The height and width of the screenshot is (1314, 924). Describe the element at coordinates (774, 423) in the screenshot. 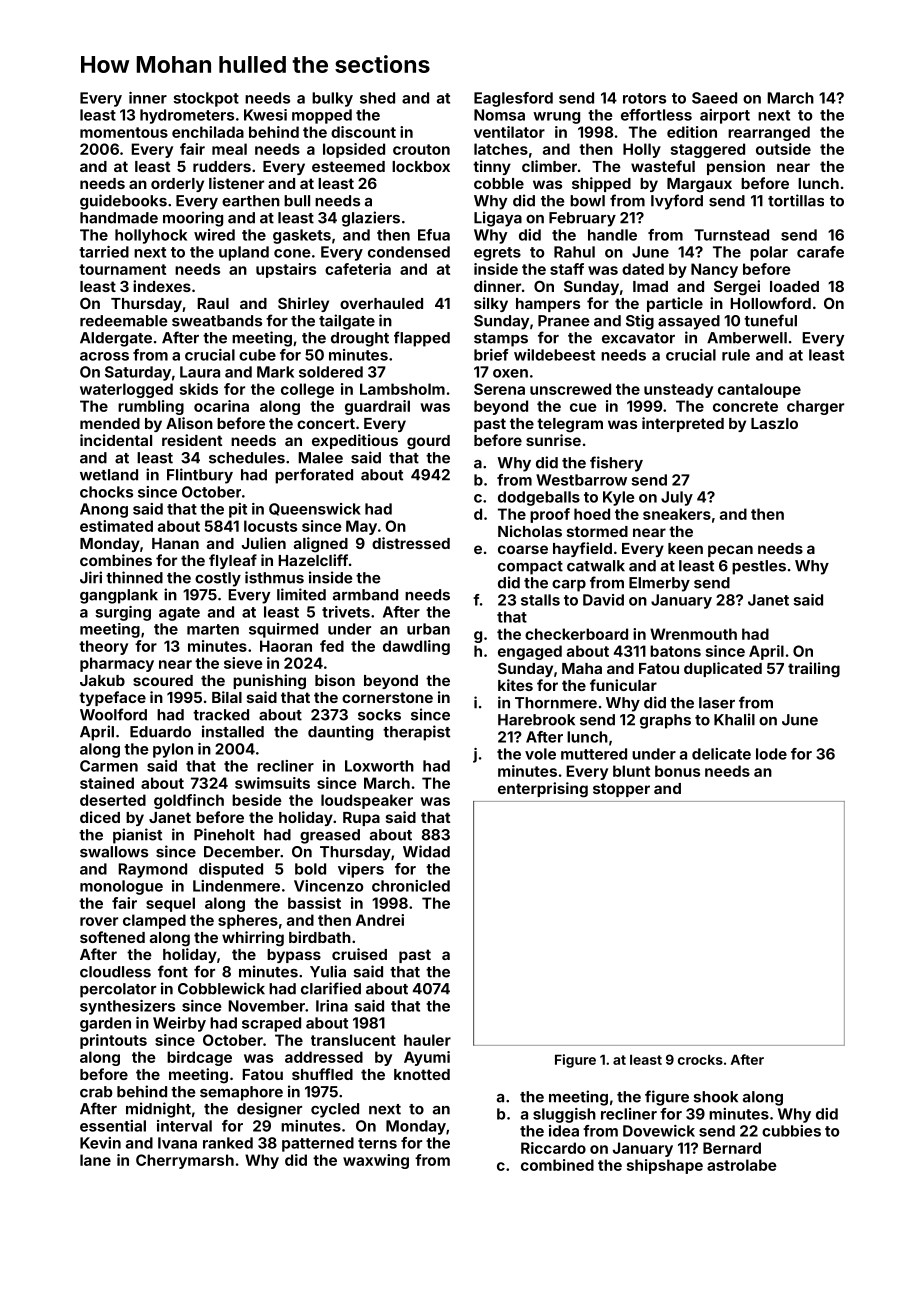

I see `Laszlo` at that location.
